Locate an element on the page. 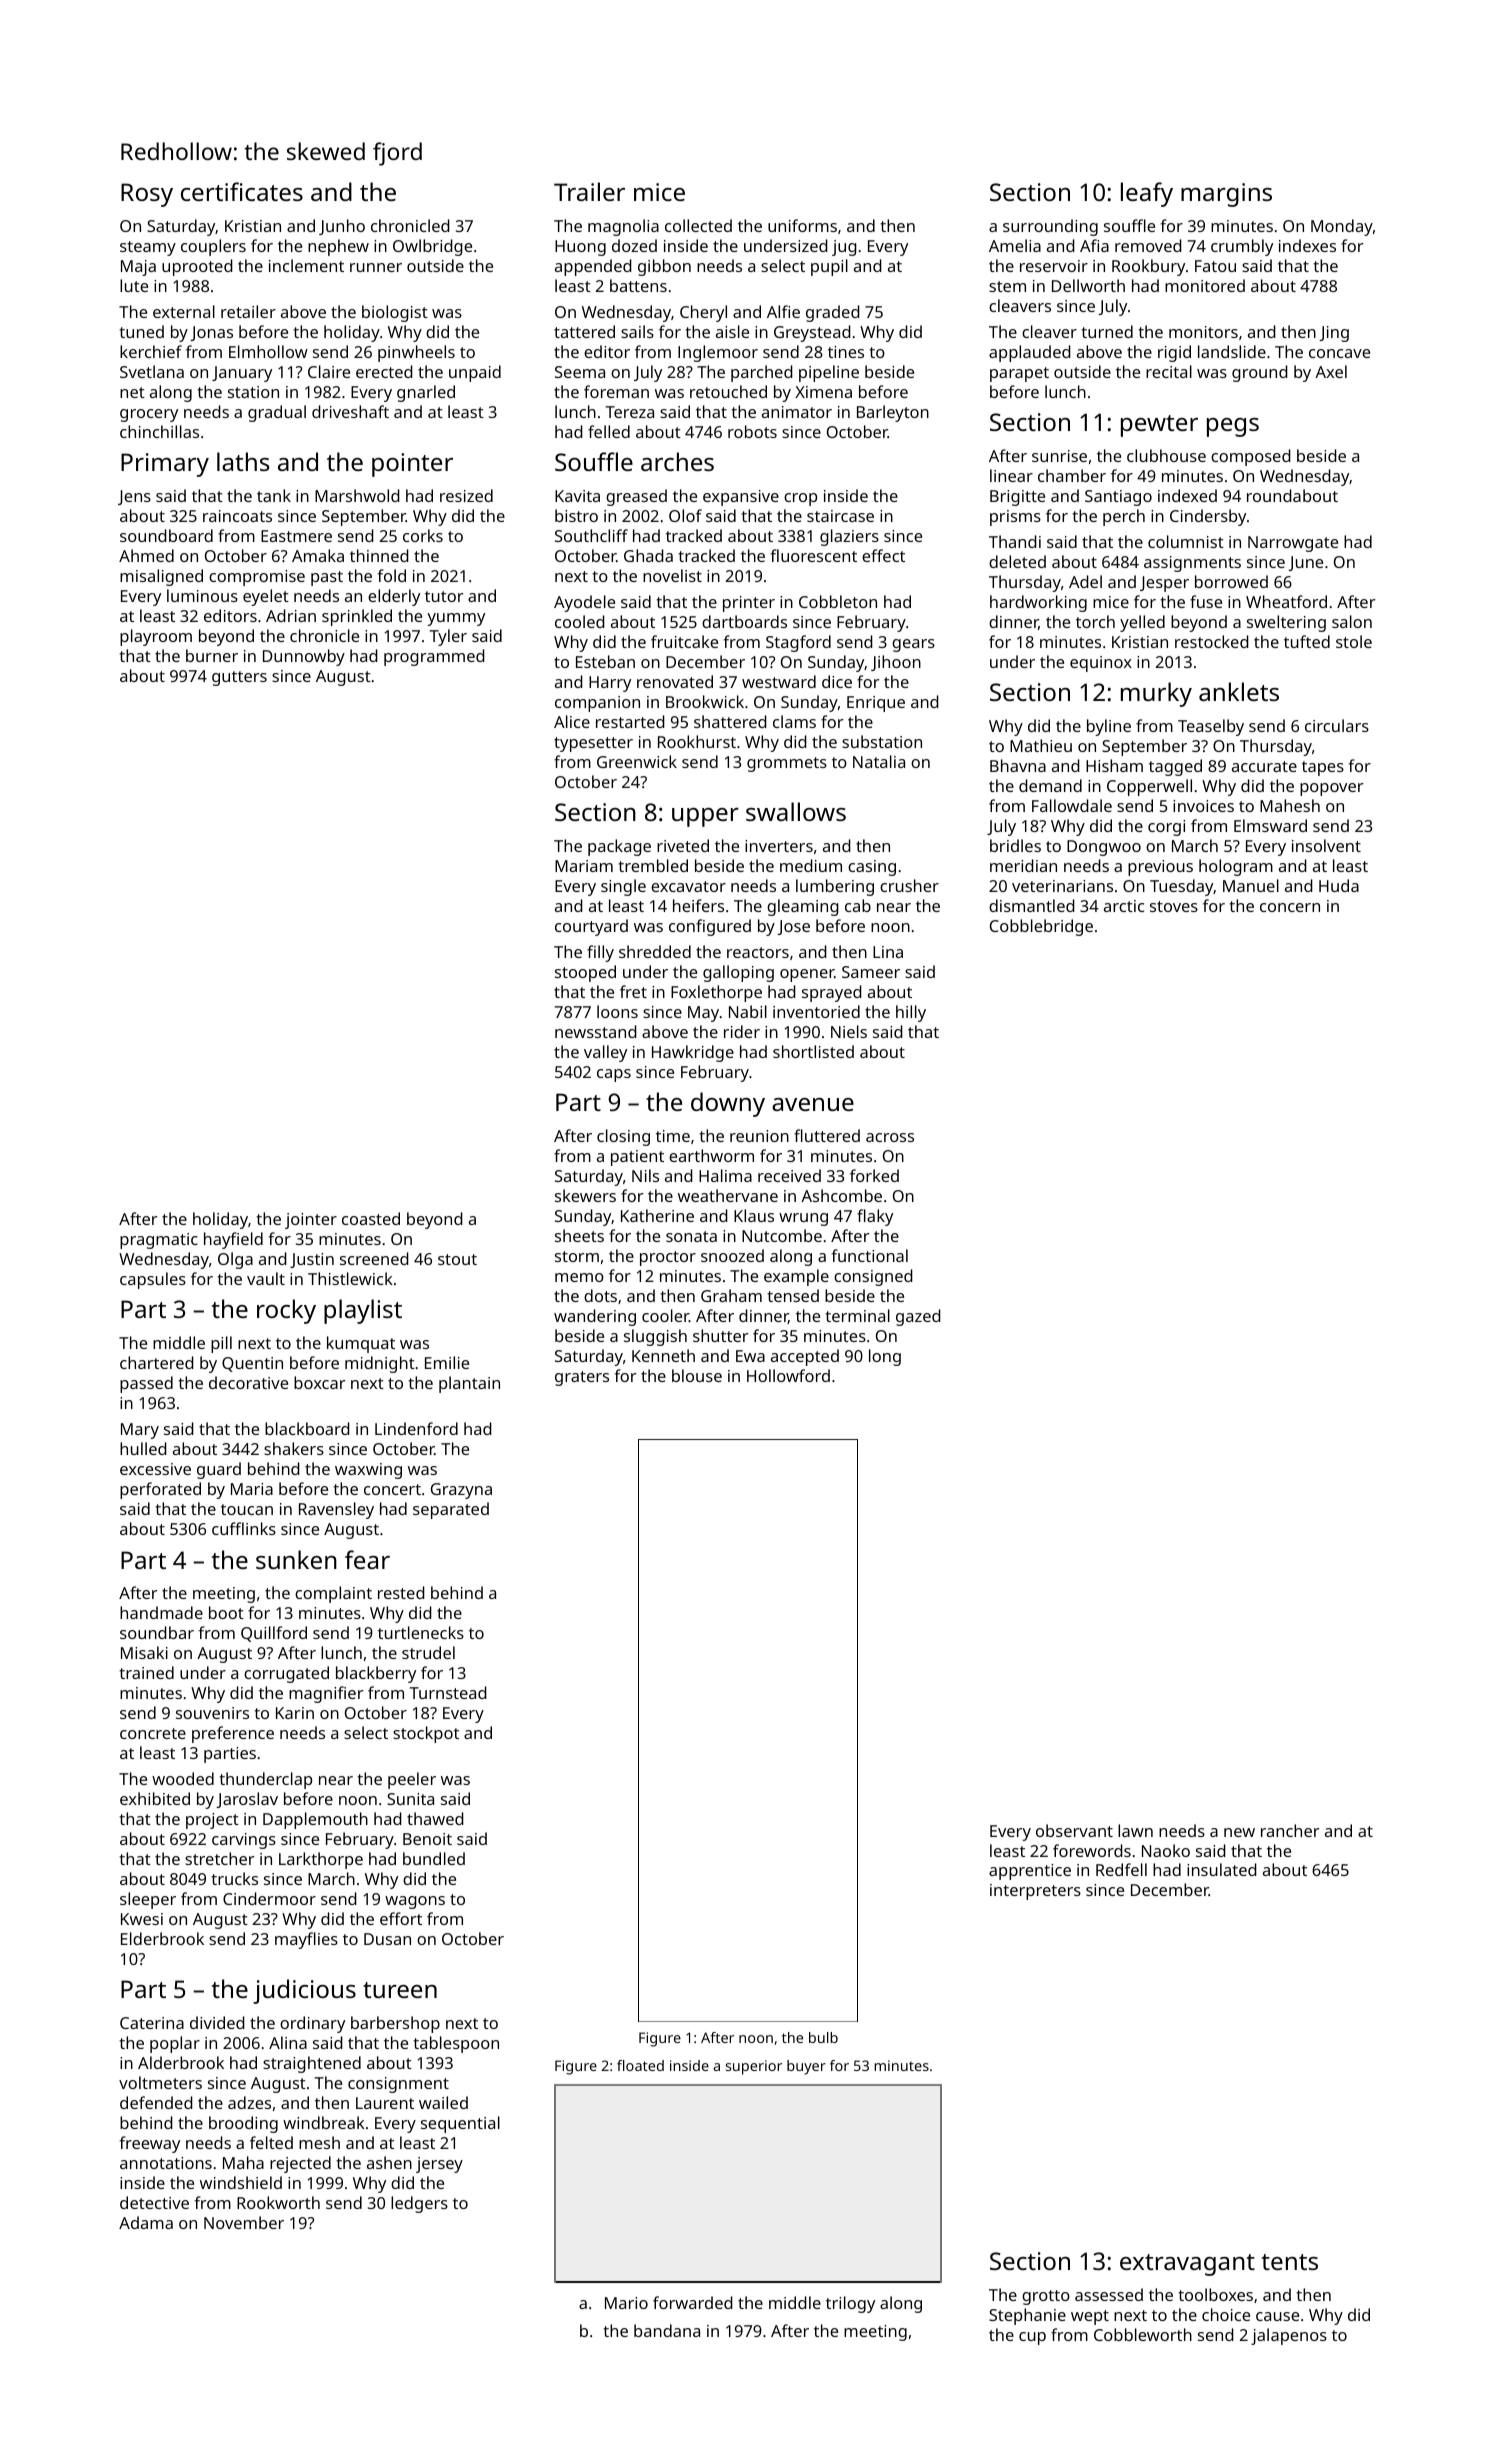 Image resolution: width=1496 pixels, height=2464 pixels. retouched is located at coordinates (728, 391).
